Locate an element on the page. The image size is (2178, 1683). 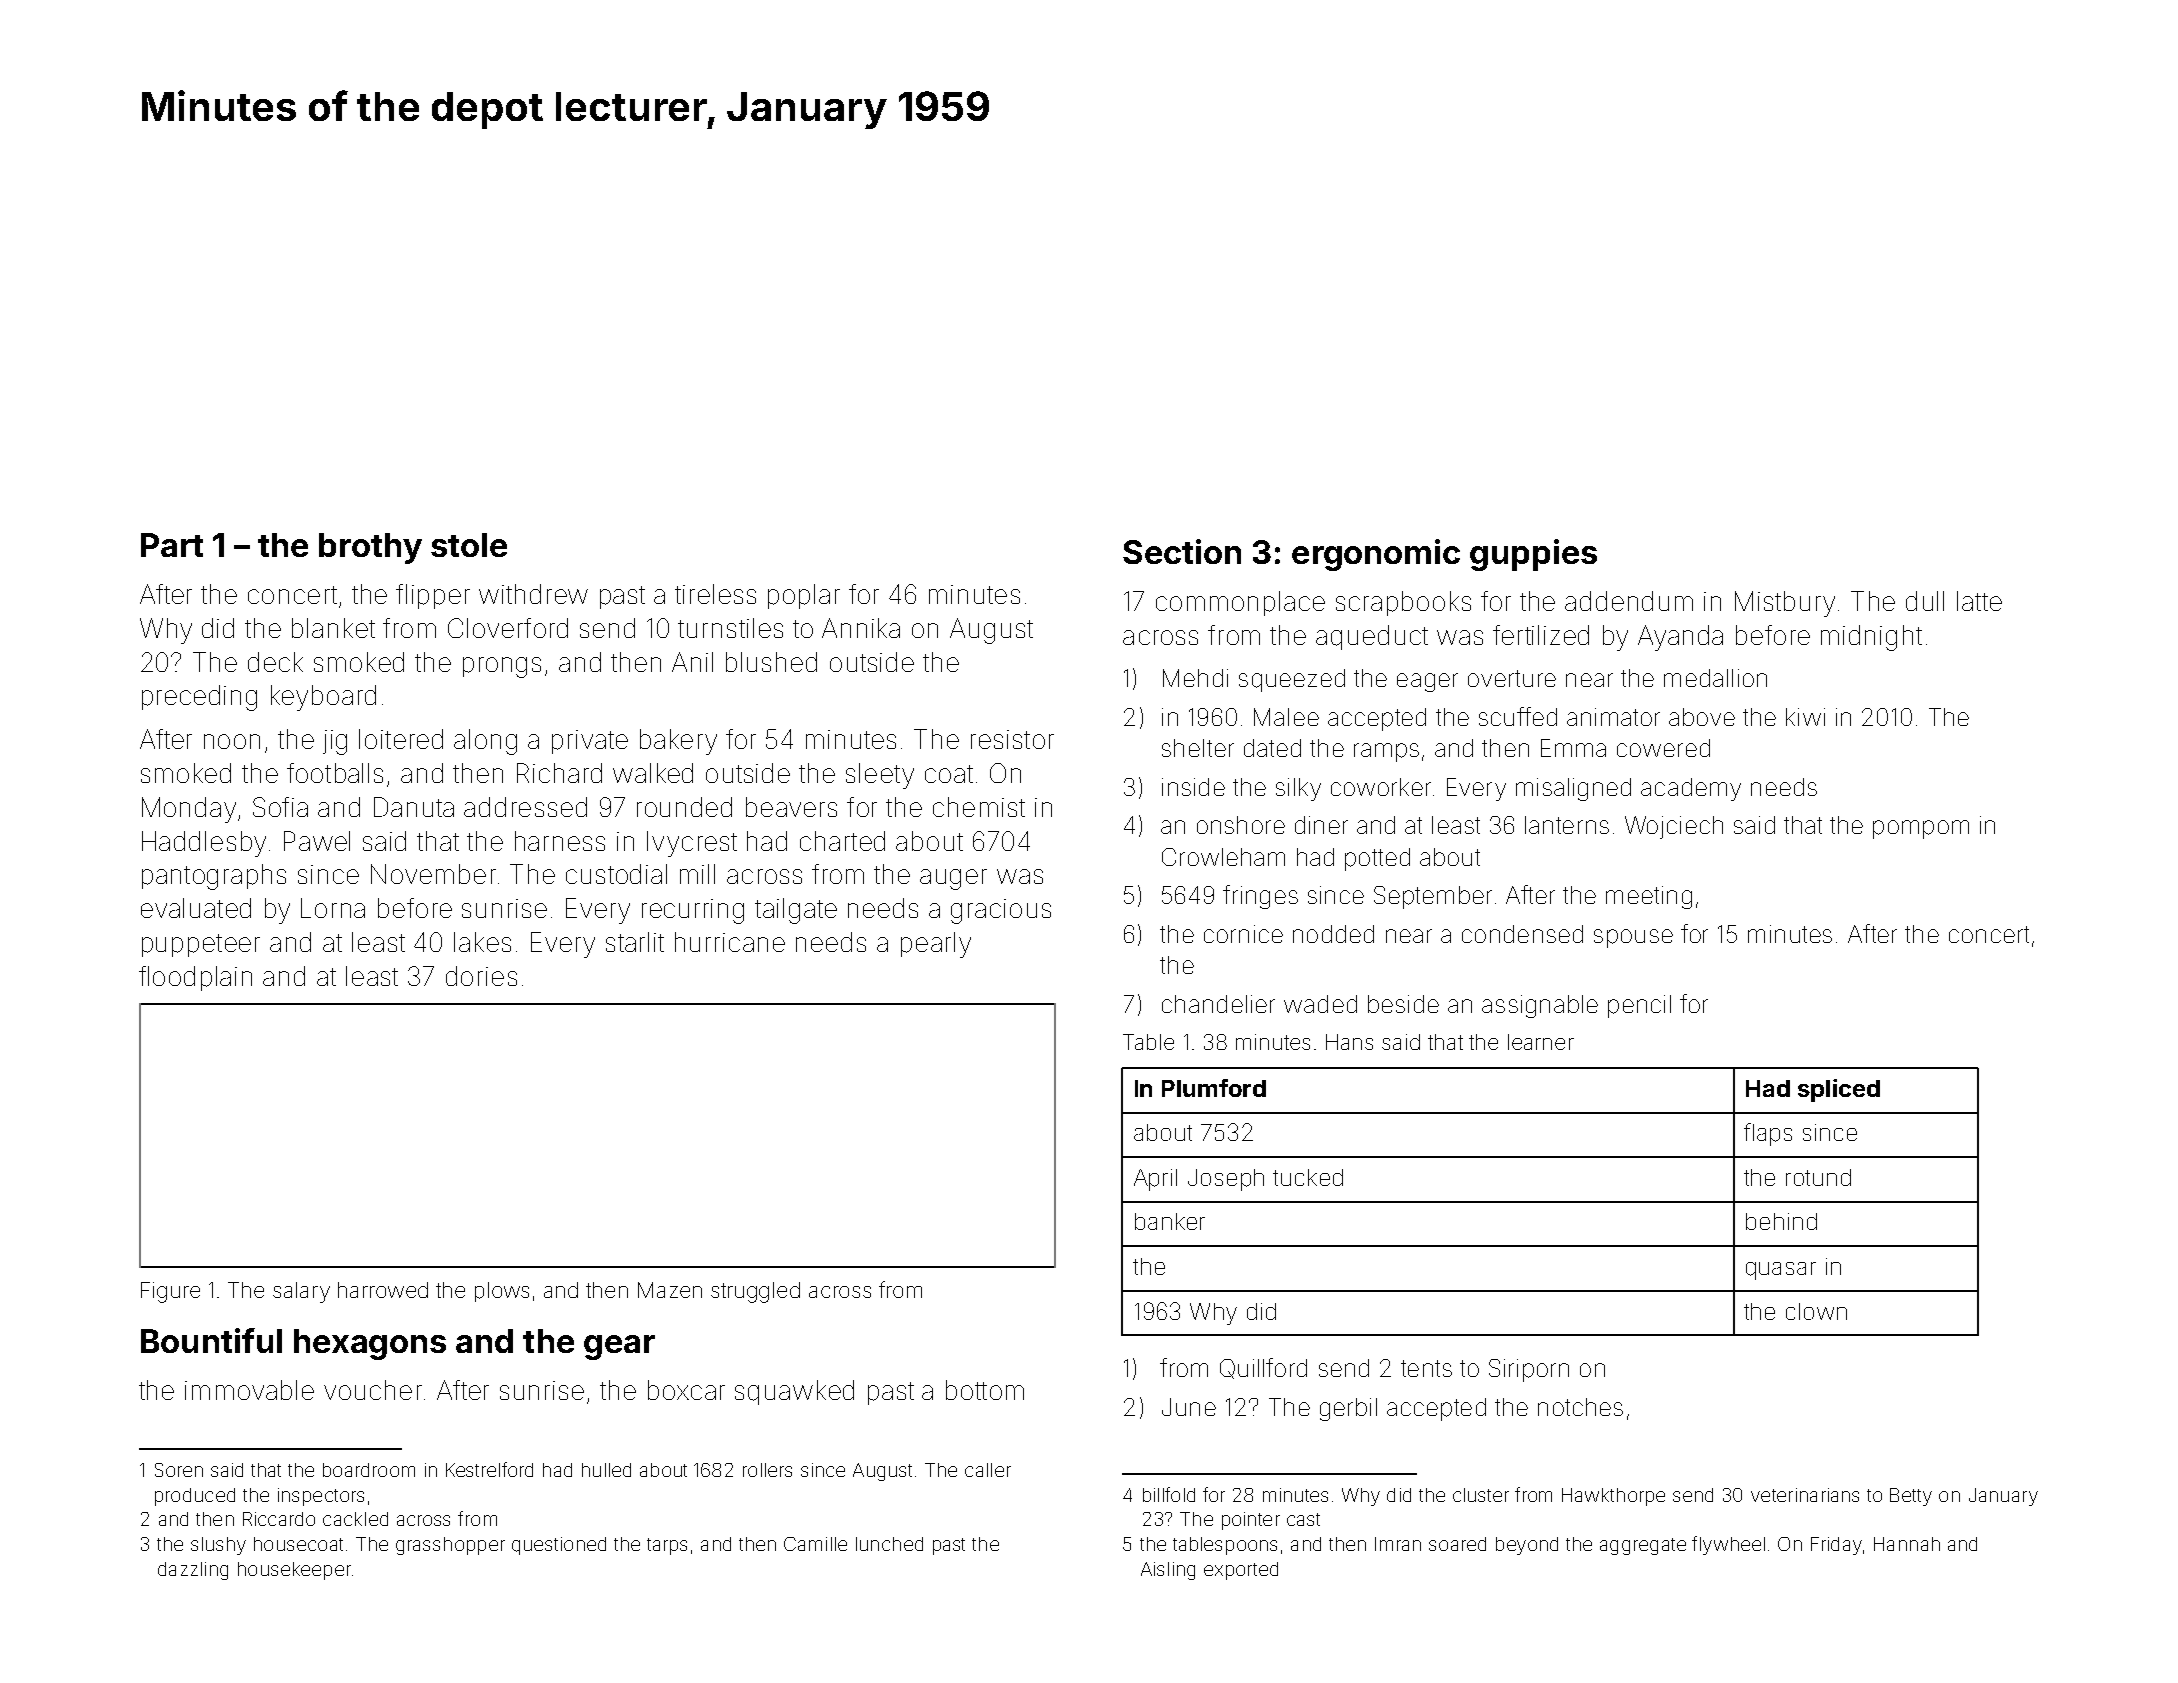
custodial is located at coordinates (616, 874).
